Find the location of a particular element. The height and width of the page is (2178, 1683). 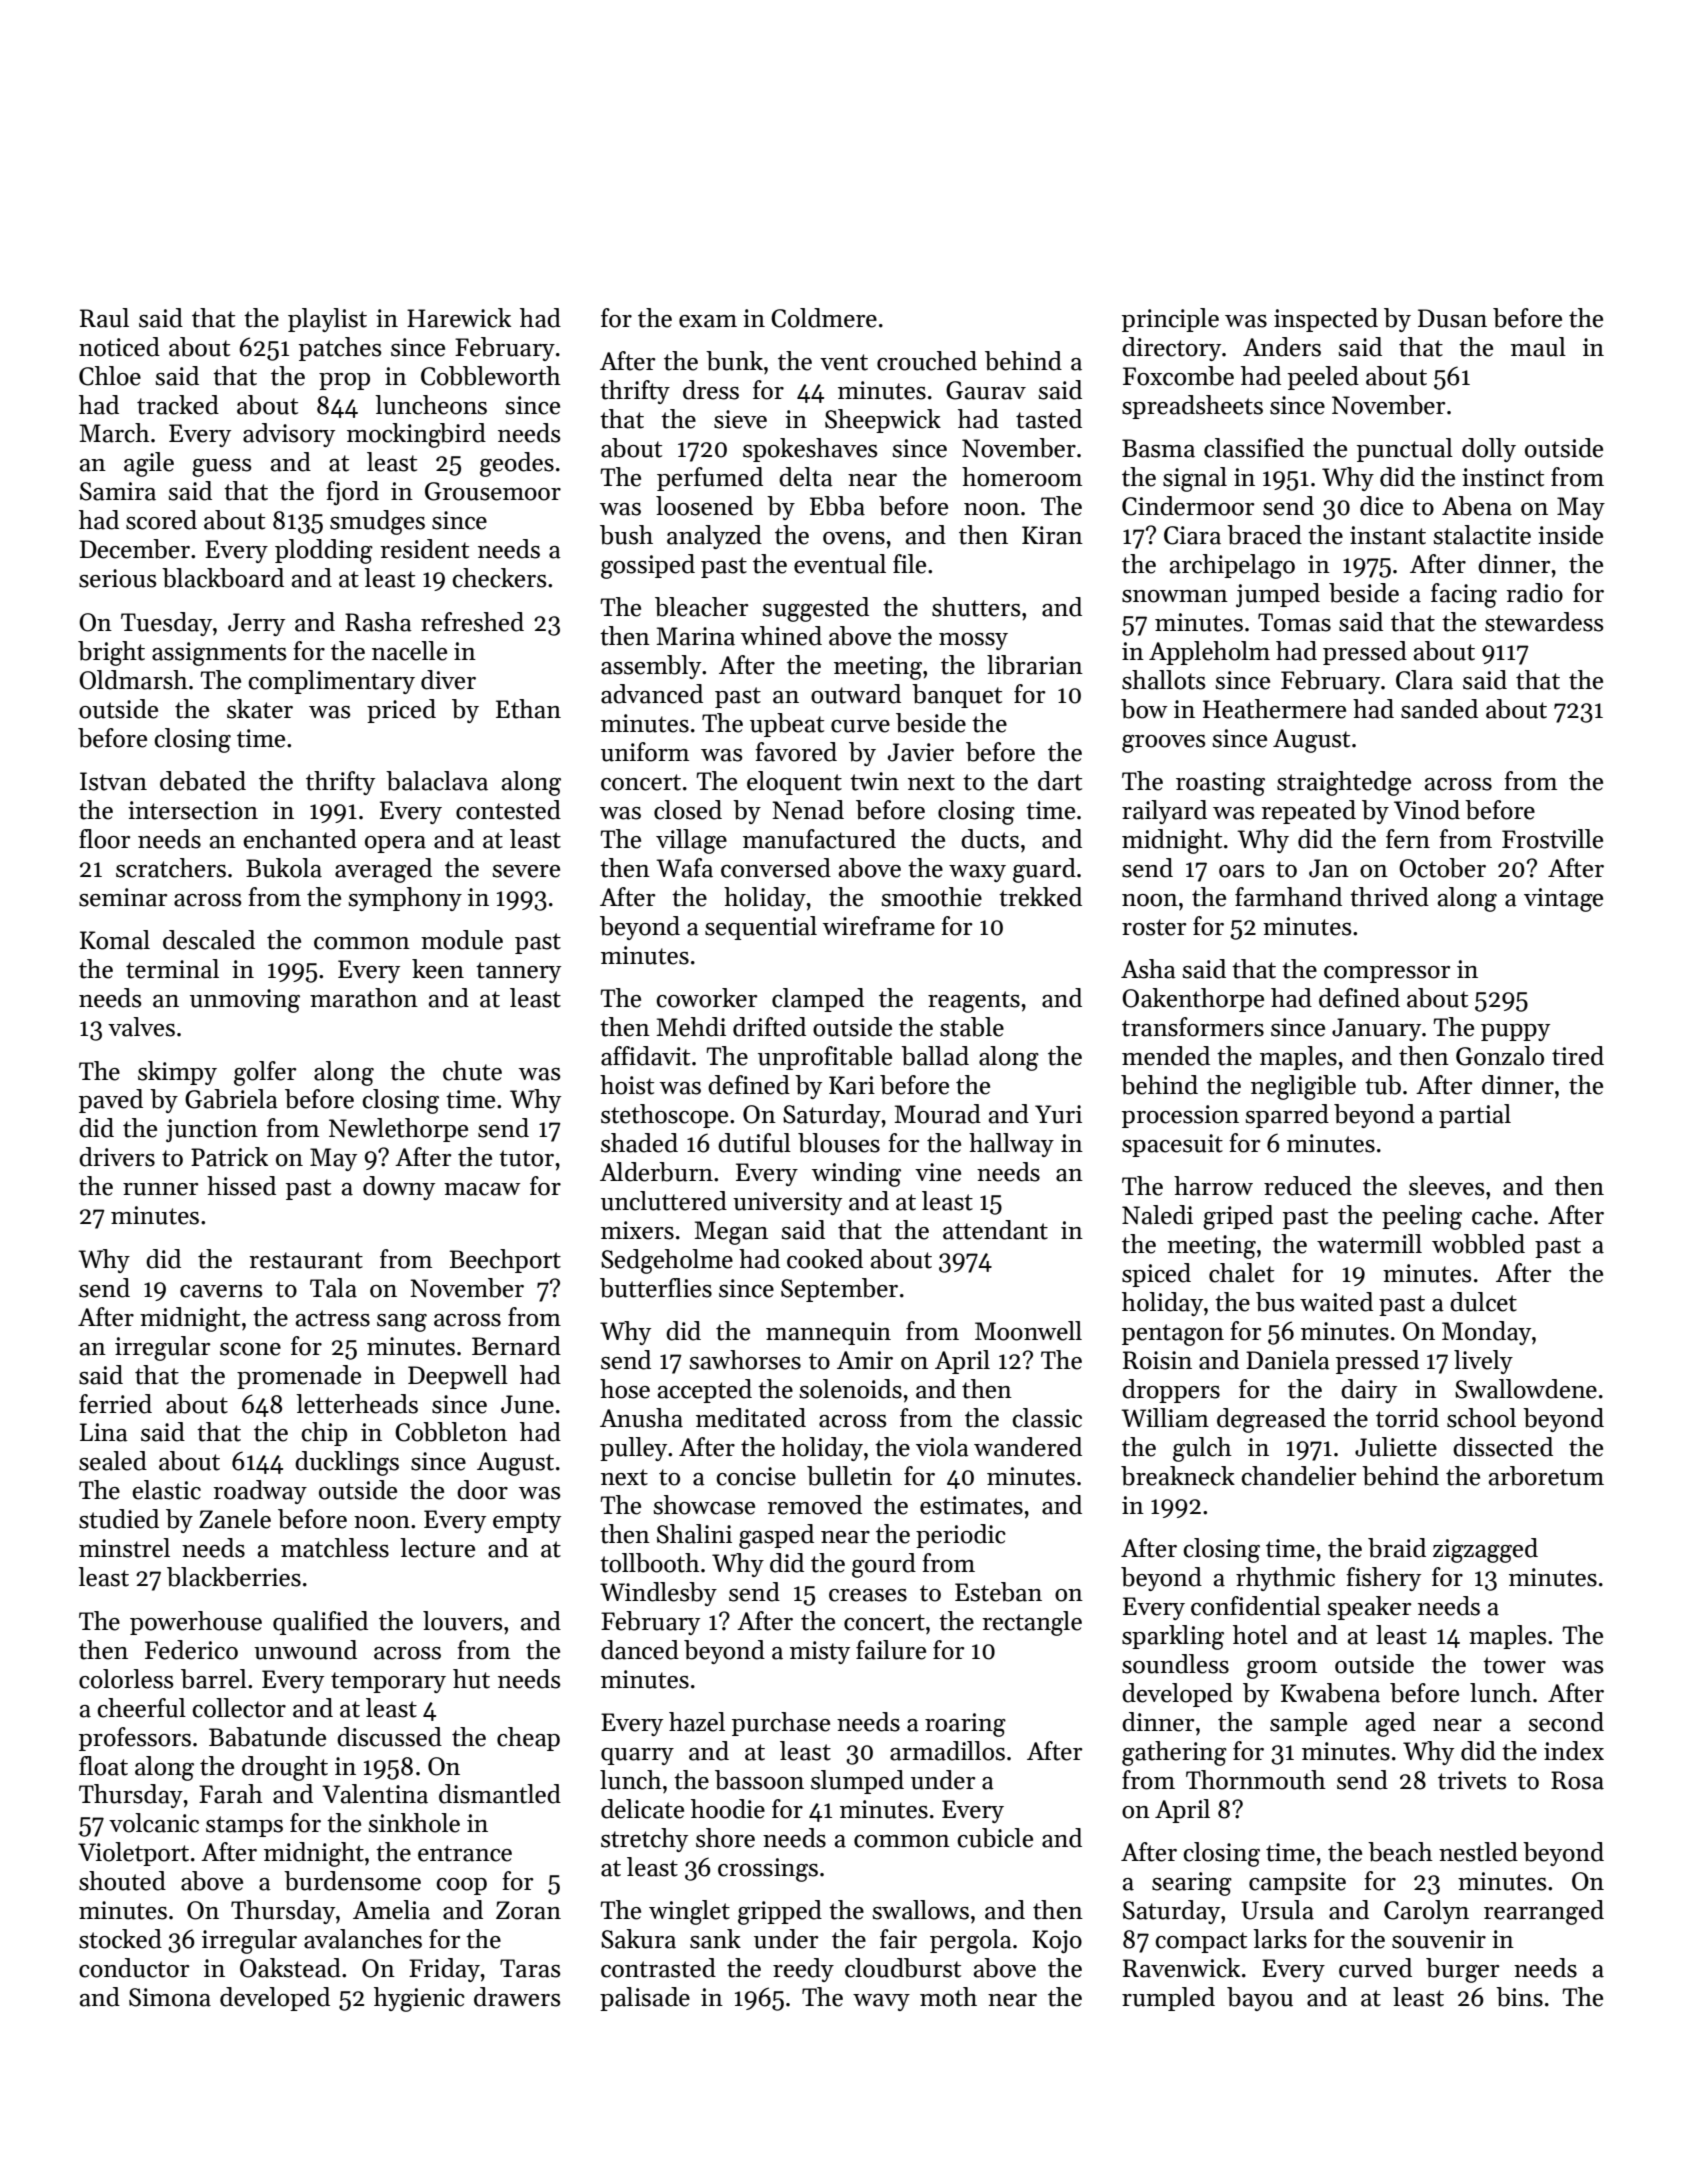

opera is located at coordinates (395, 844).
